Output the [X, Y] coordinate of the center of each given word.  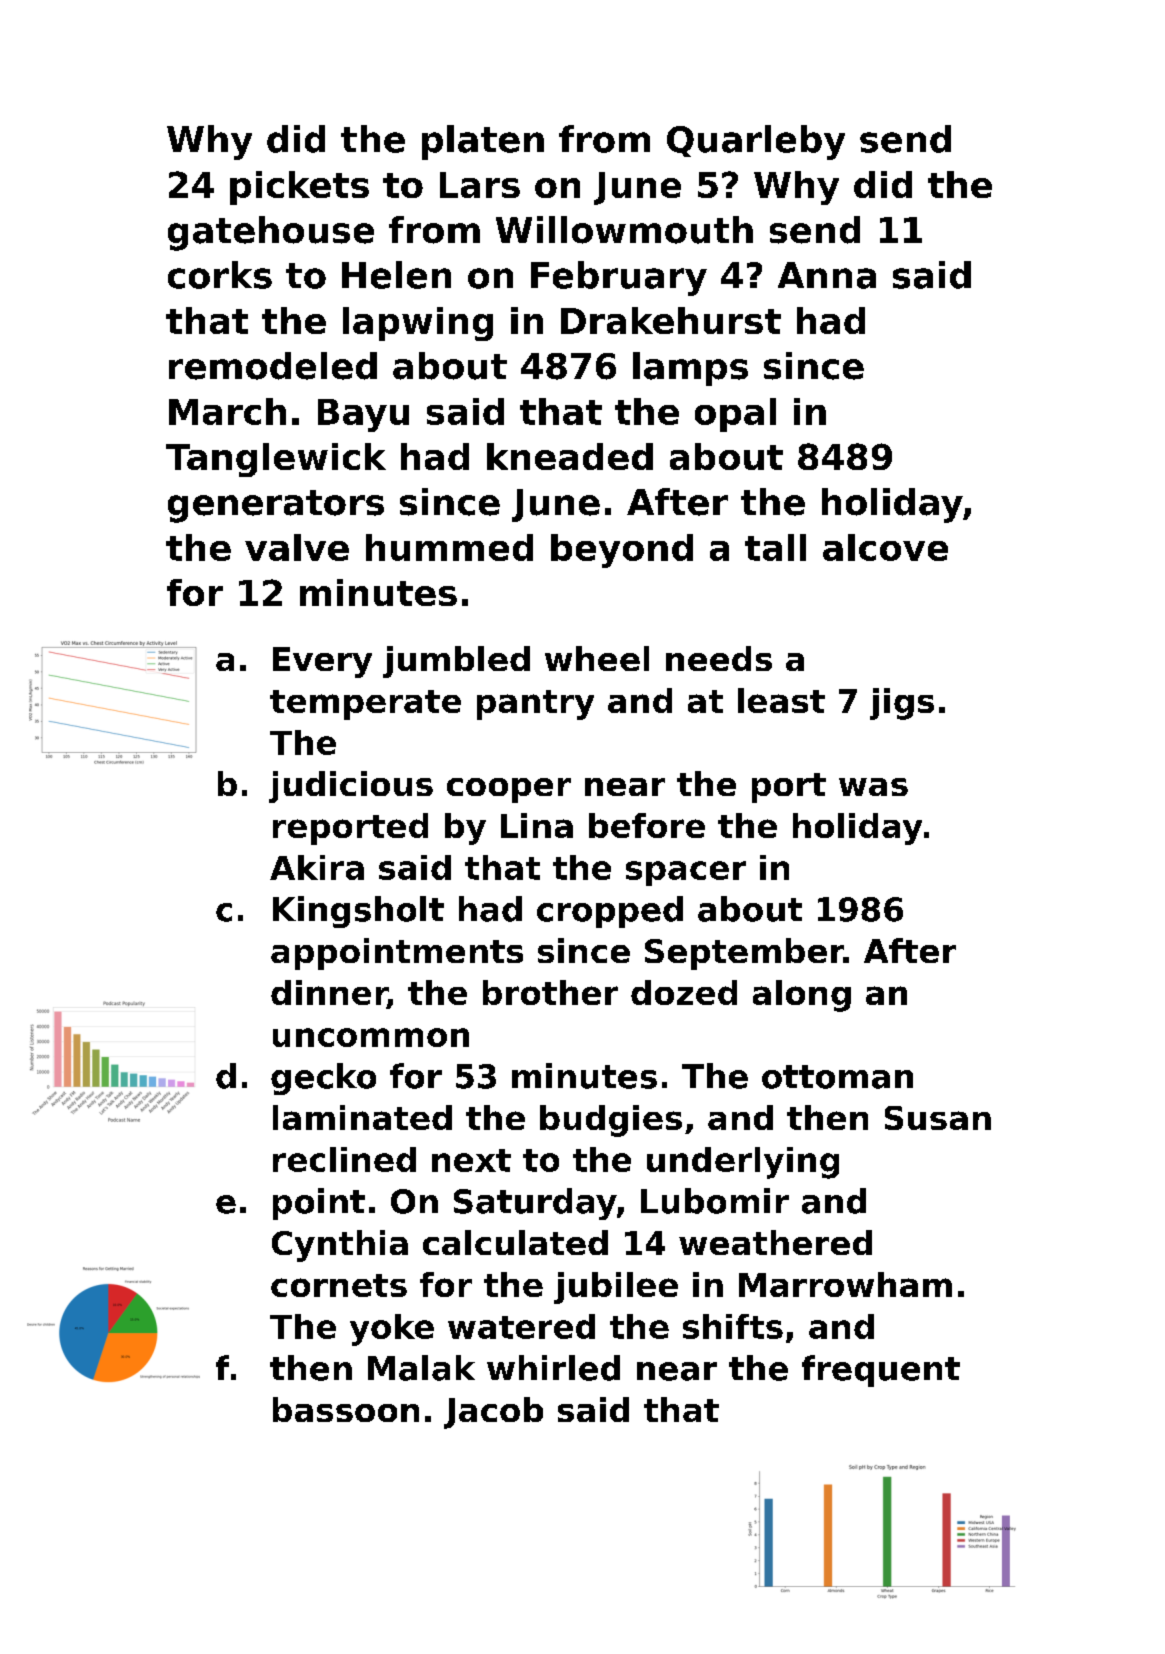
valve [297, 547]
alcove [885, 547]
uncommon [371, 1037]
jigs [902, 704]
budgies [611, 1121]
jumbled [456, 662]
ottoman [837, 1077]
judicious [351, 787]
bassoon [346, 1409]
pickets [299, 188]
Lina [537, 825]
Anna [827, 275]
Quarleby [756, 142]
